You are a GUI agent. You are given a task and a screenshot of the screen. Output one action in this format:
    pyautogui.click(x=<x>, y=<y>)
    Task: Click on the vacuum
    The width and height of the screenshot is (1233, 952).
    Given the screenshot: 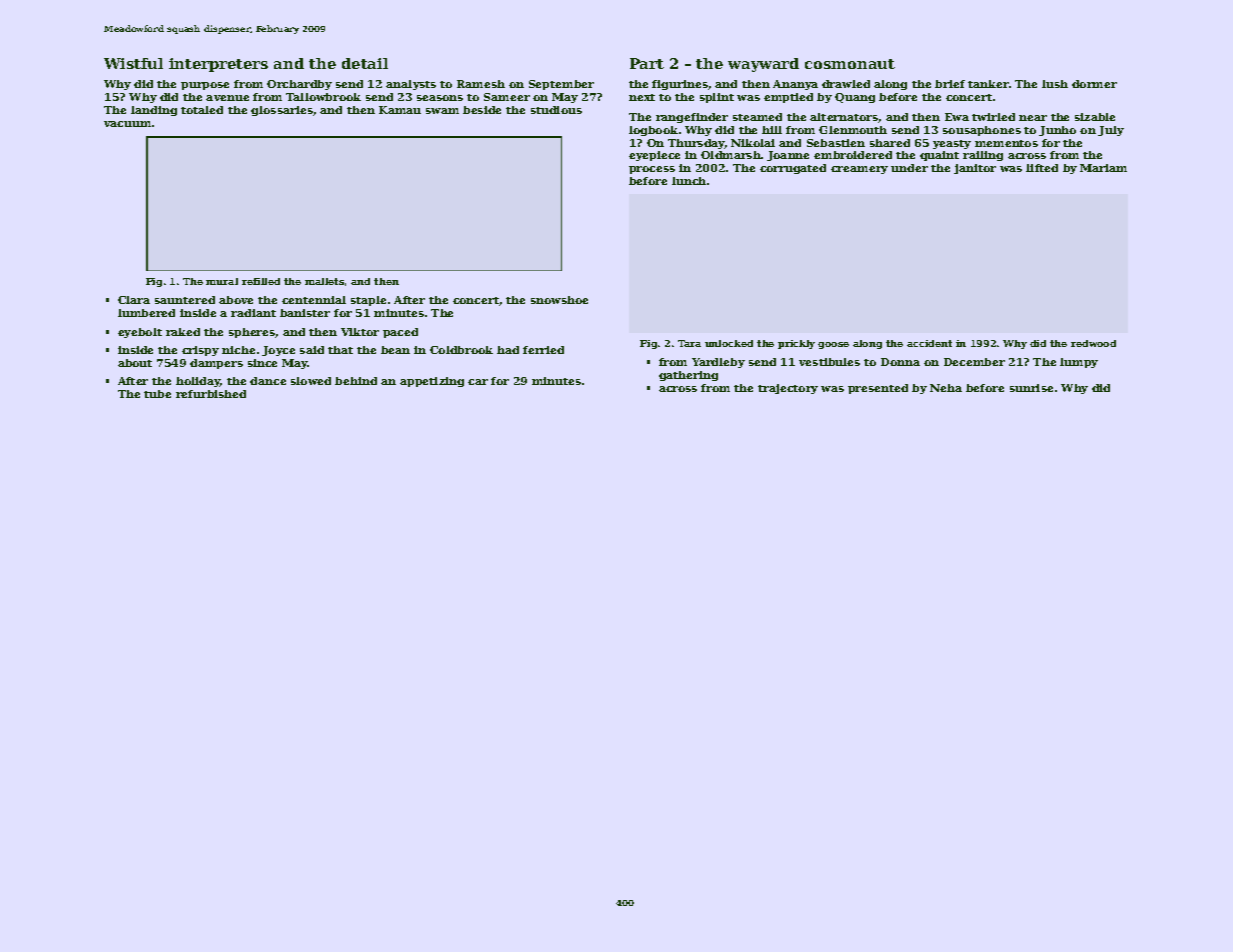 What is the action you would take?
    pyautogui.click(x=127, y=124)
